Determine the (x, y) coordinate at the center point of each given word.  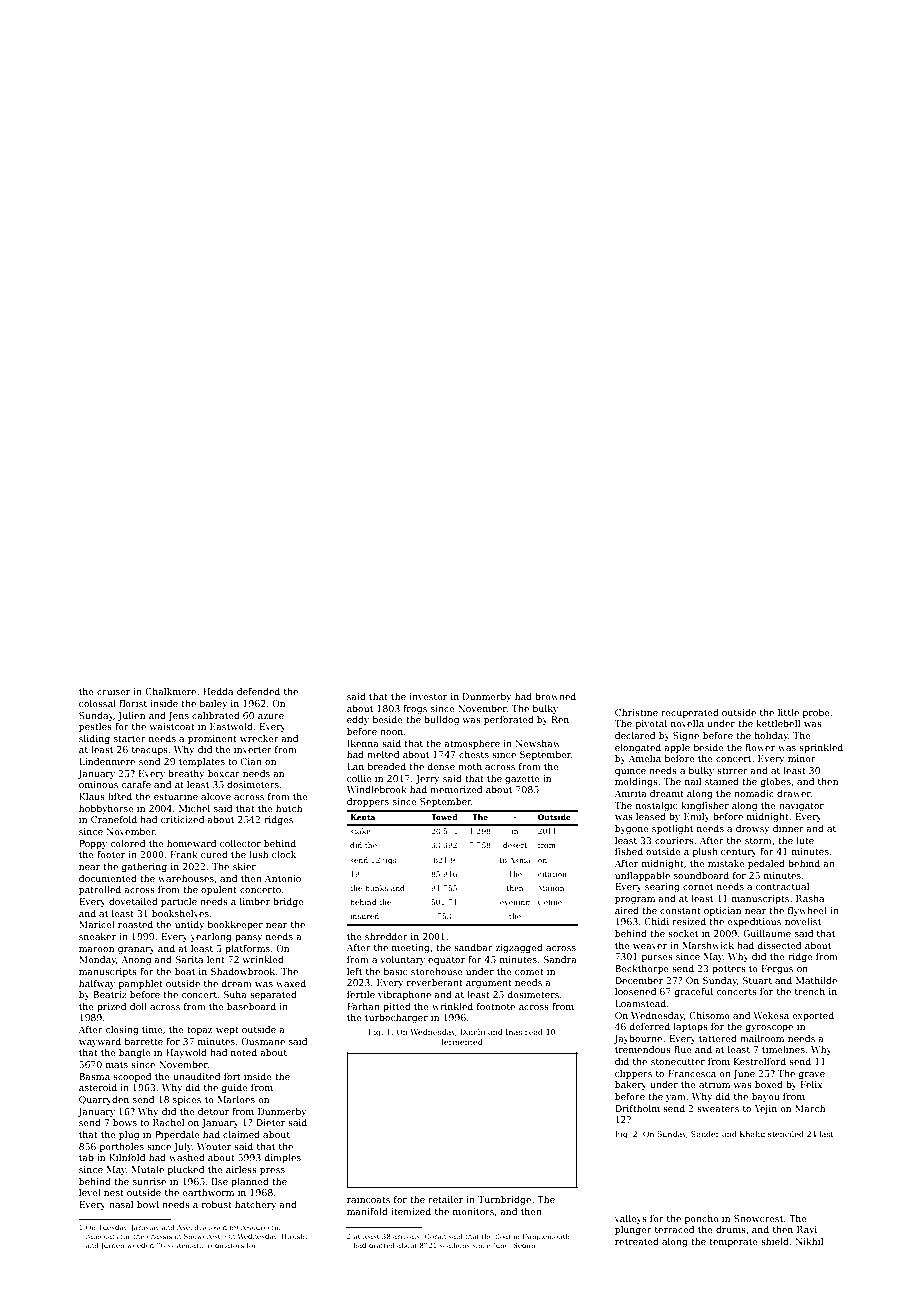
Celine (550, 902)
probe (816, 713)
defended (258, 691)
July (182, 1147)
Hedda (218, 691)
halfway (97, 984)
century (739, 853)
